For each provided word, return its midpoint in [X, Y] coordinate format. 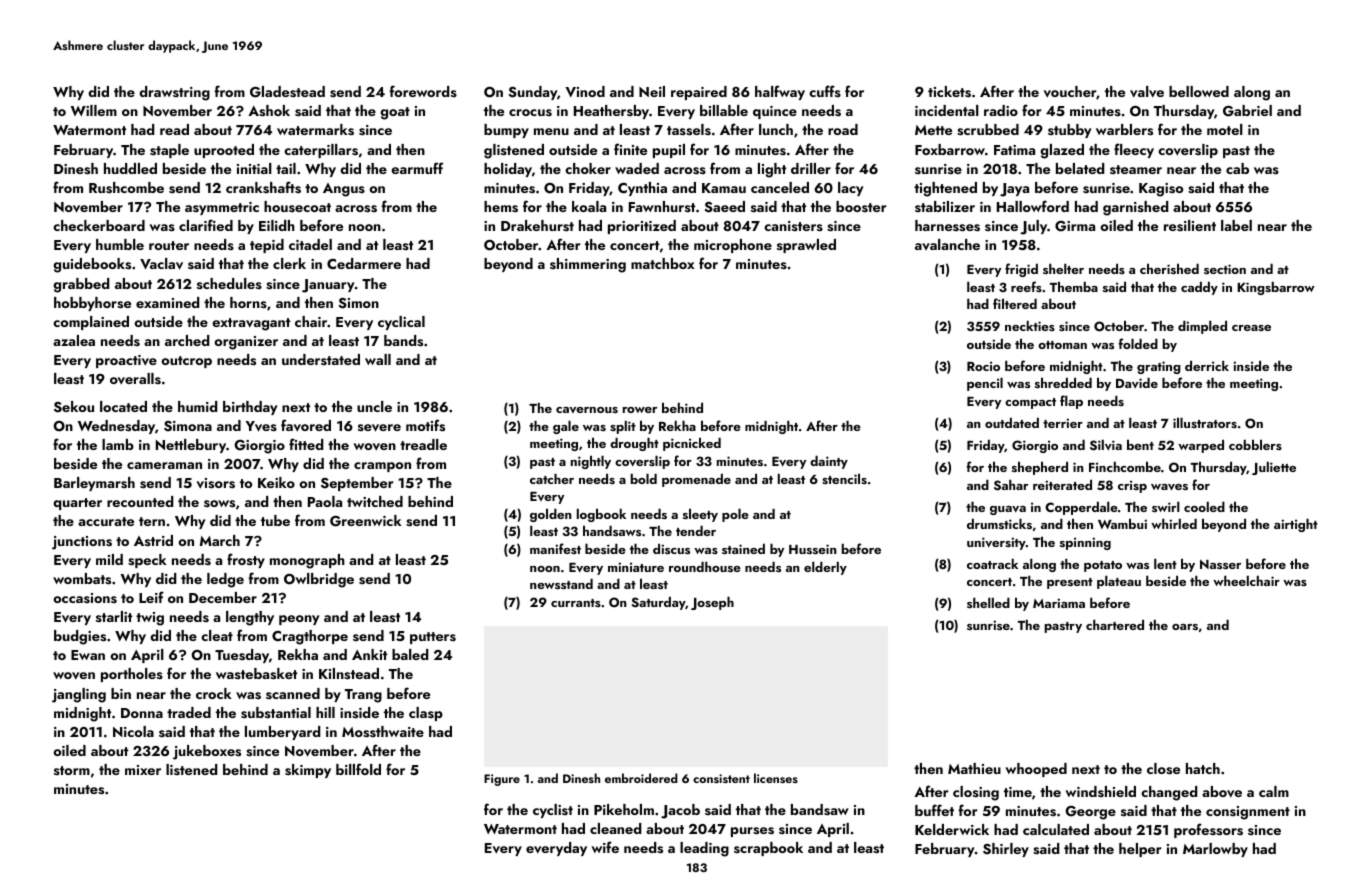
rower [640, 410]
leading [704, 849]
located [123, 406]
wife [605, 847]
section [1225, 269]
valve [1147, 92]
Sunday [533, 93]
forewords [423, 91]
